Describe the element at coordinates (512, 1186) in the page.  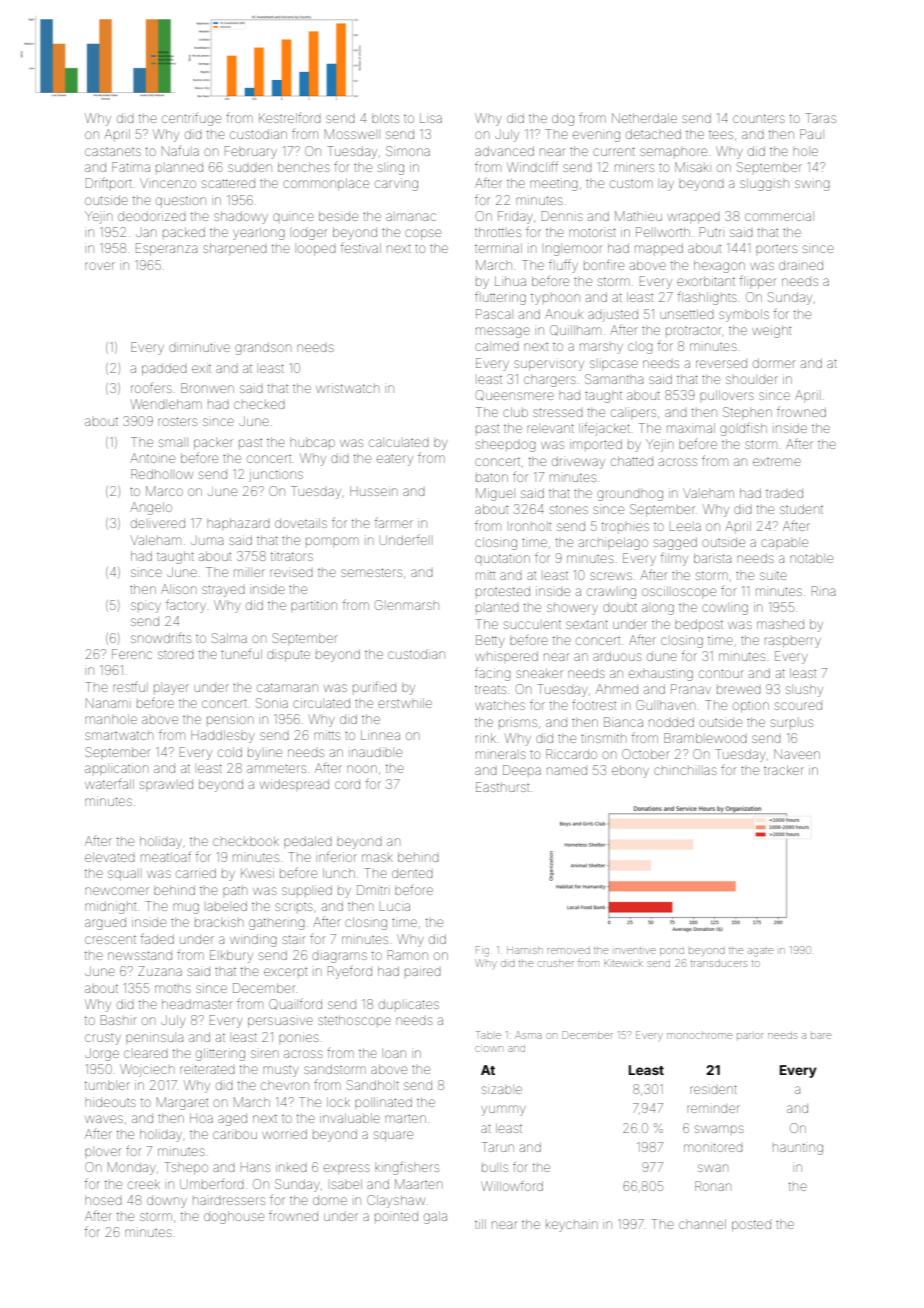
I see `Willowford` at that location.
